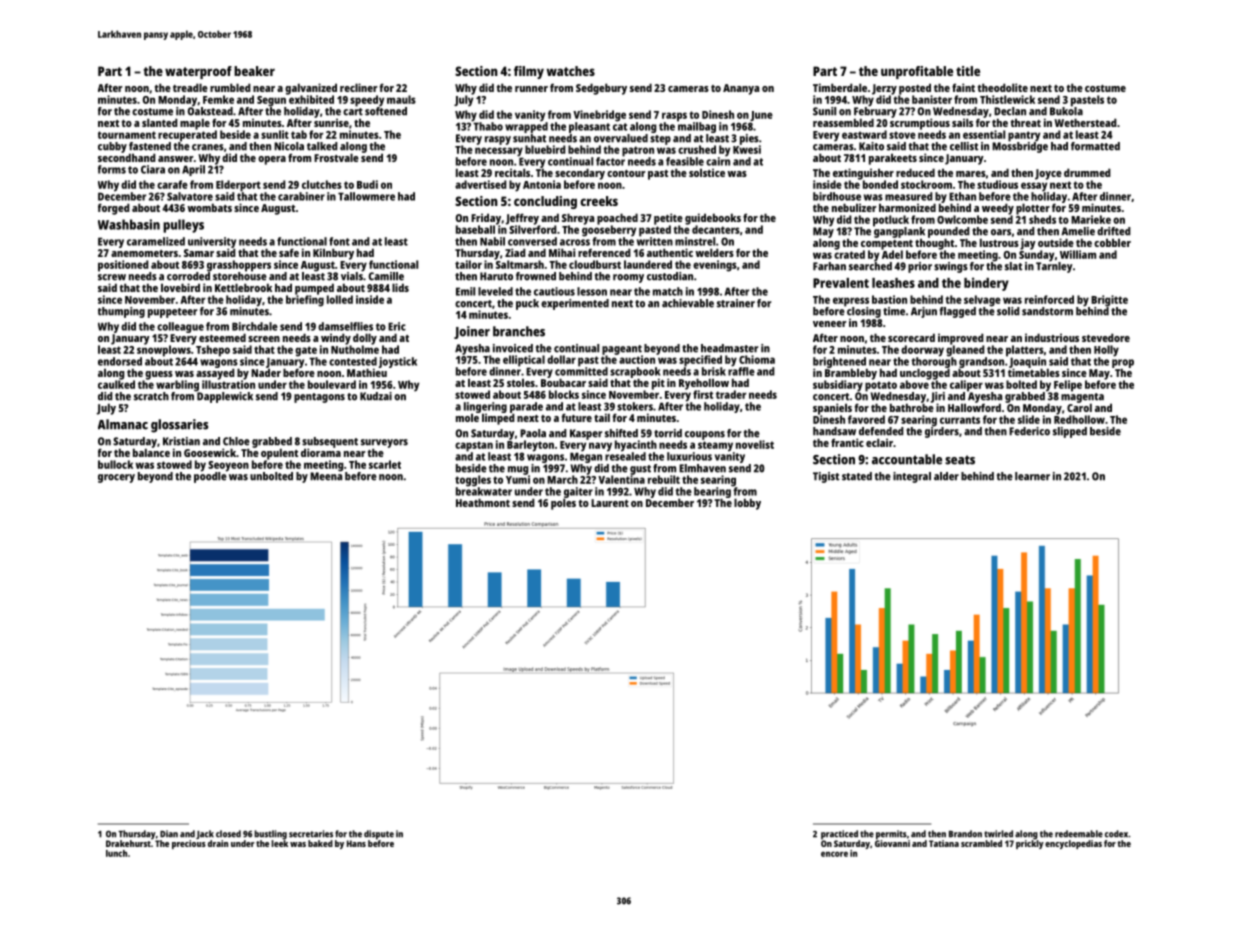  I want to click on poles, so click(563, 504).
